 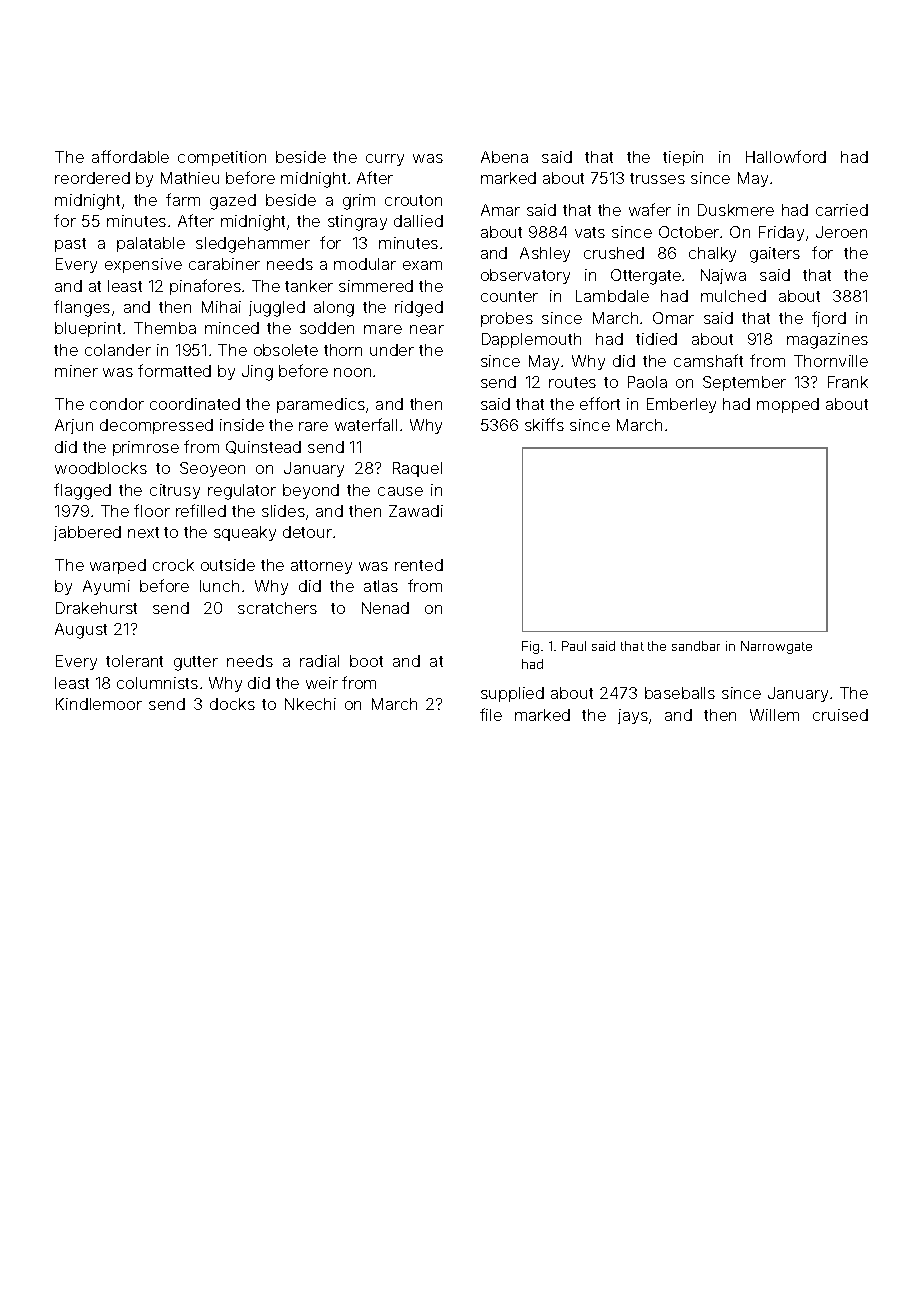 I want to click on sandbar, so click(x=696, y=646).
